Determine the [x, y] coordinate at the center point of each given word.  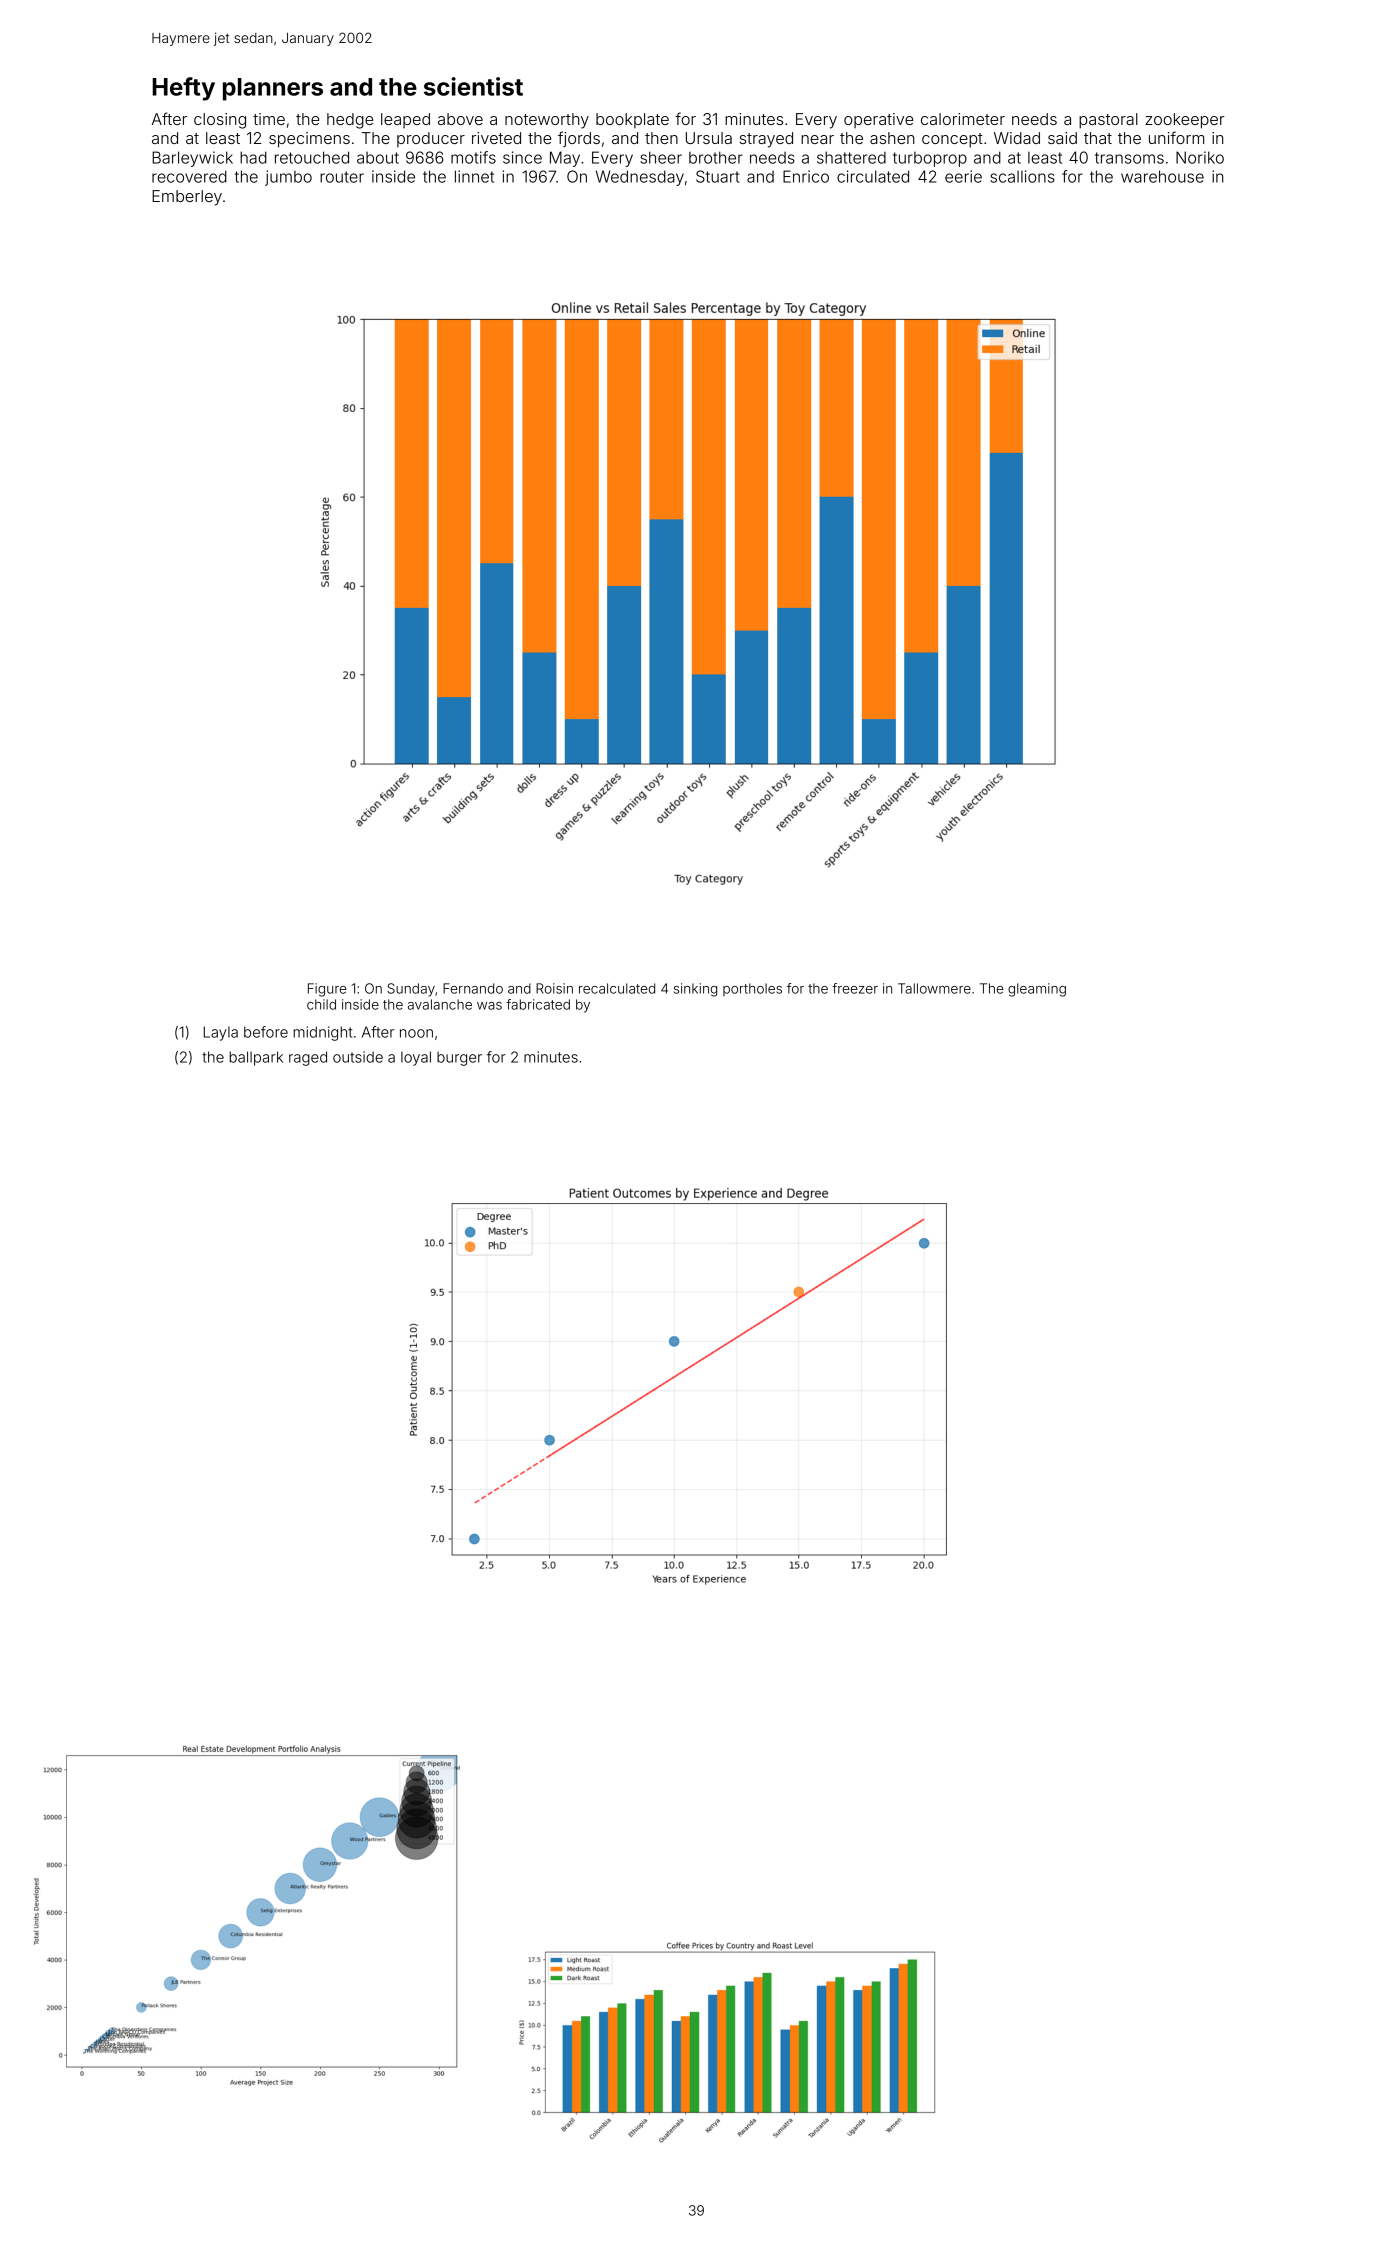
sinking [695, 990]
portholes [752, 989]
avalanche [440, 1004]
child [321, 1004]
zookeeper [1185, 121]
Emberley [187, 198]
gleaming [1037, 990]
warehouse [1162, 176]
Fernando [473, 988]
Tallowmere [934, 988]
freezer [855, 988]
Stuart [718, 176]
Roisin [554, 988]
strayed [766, 140]
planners [273, 89]
